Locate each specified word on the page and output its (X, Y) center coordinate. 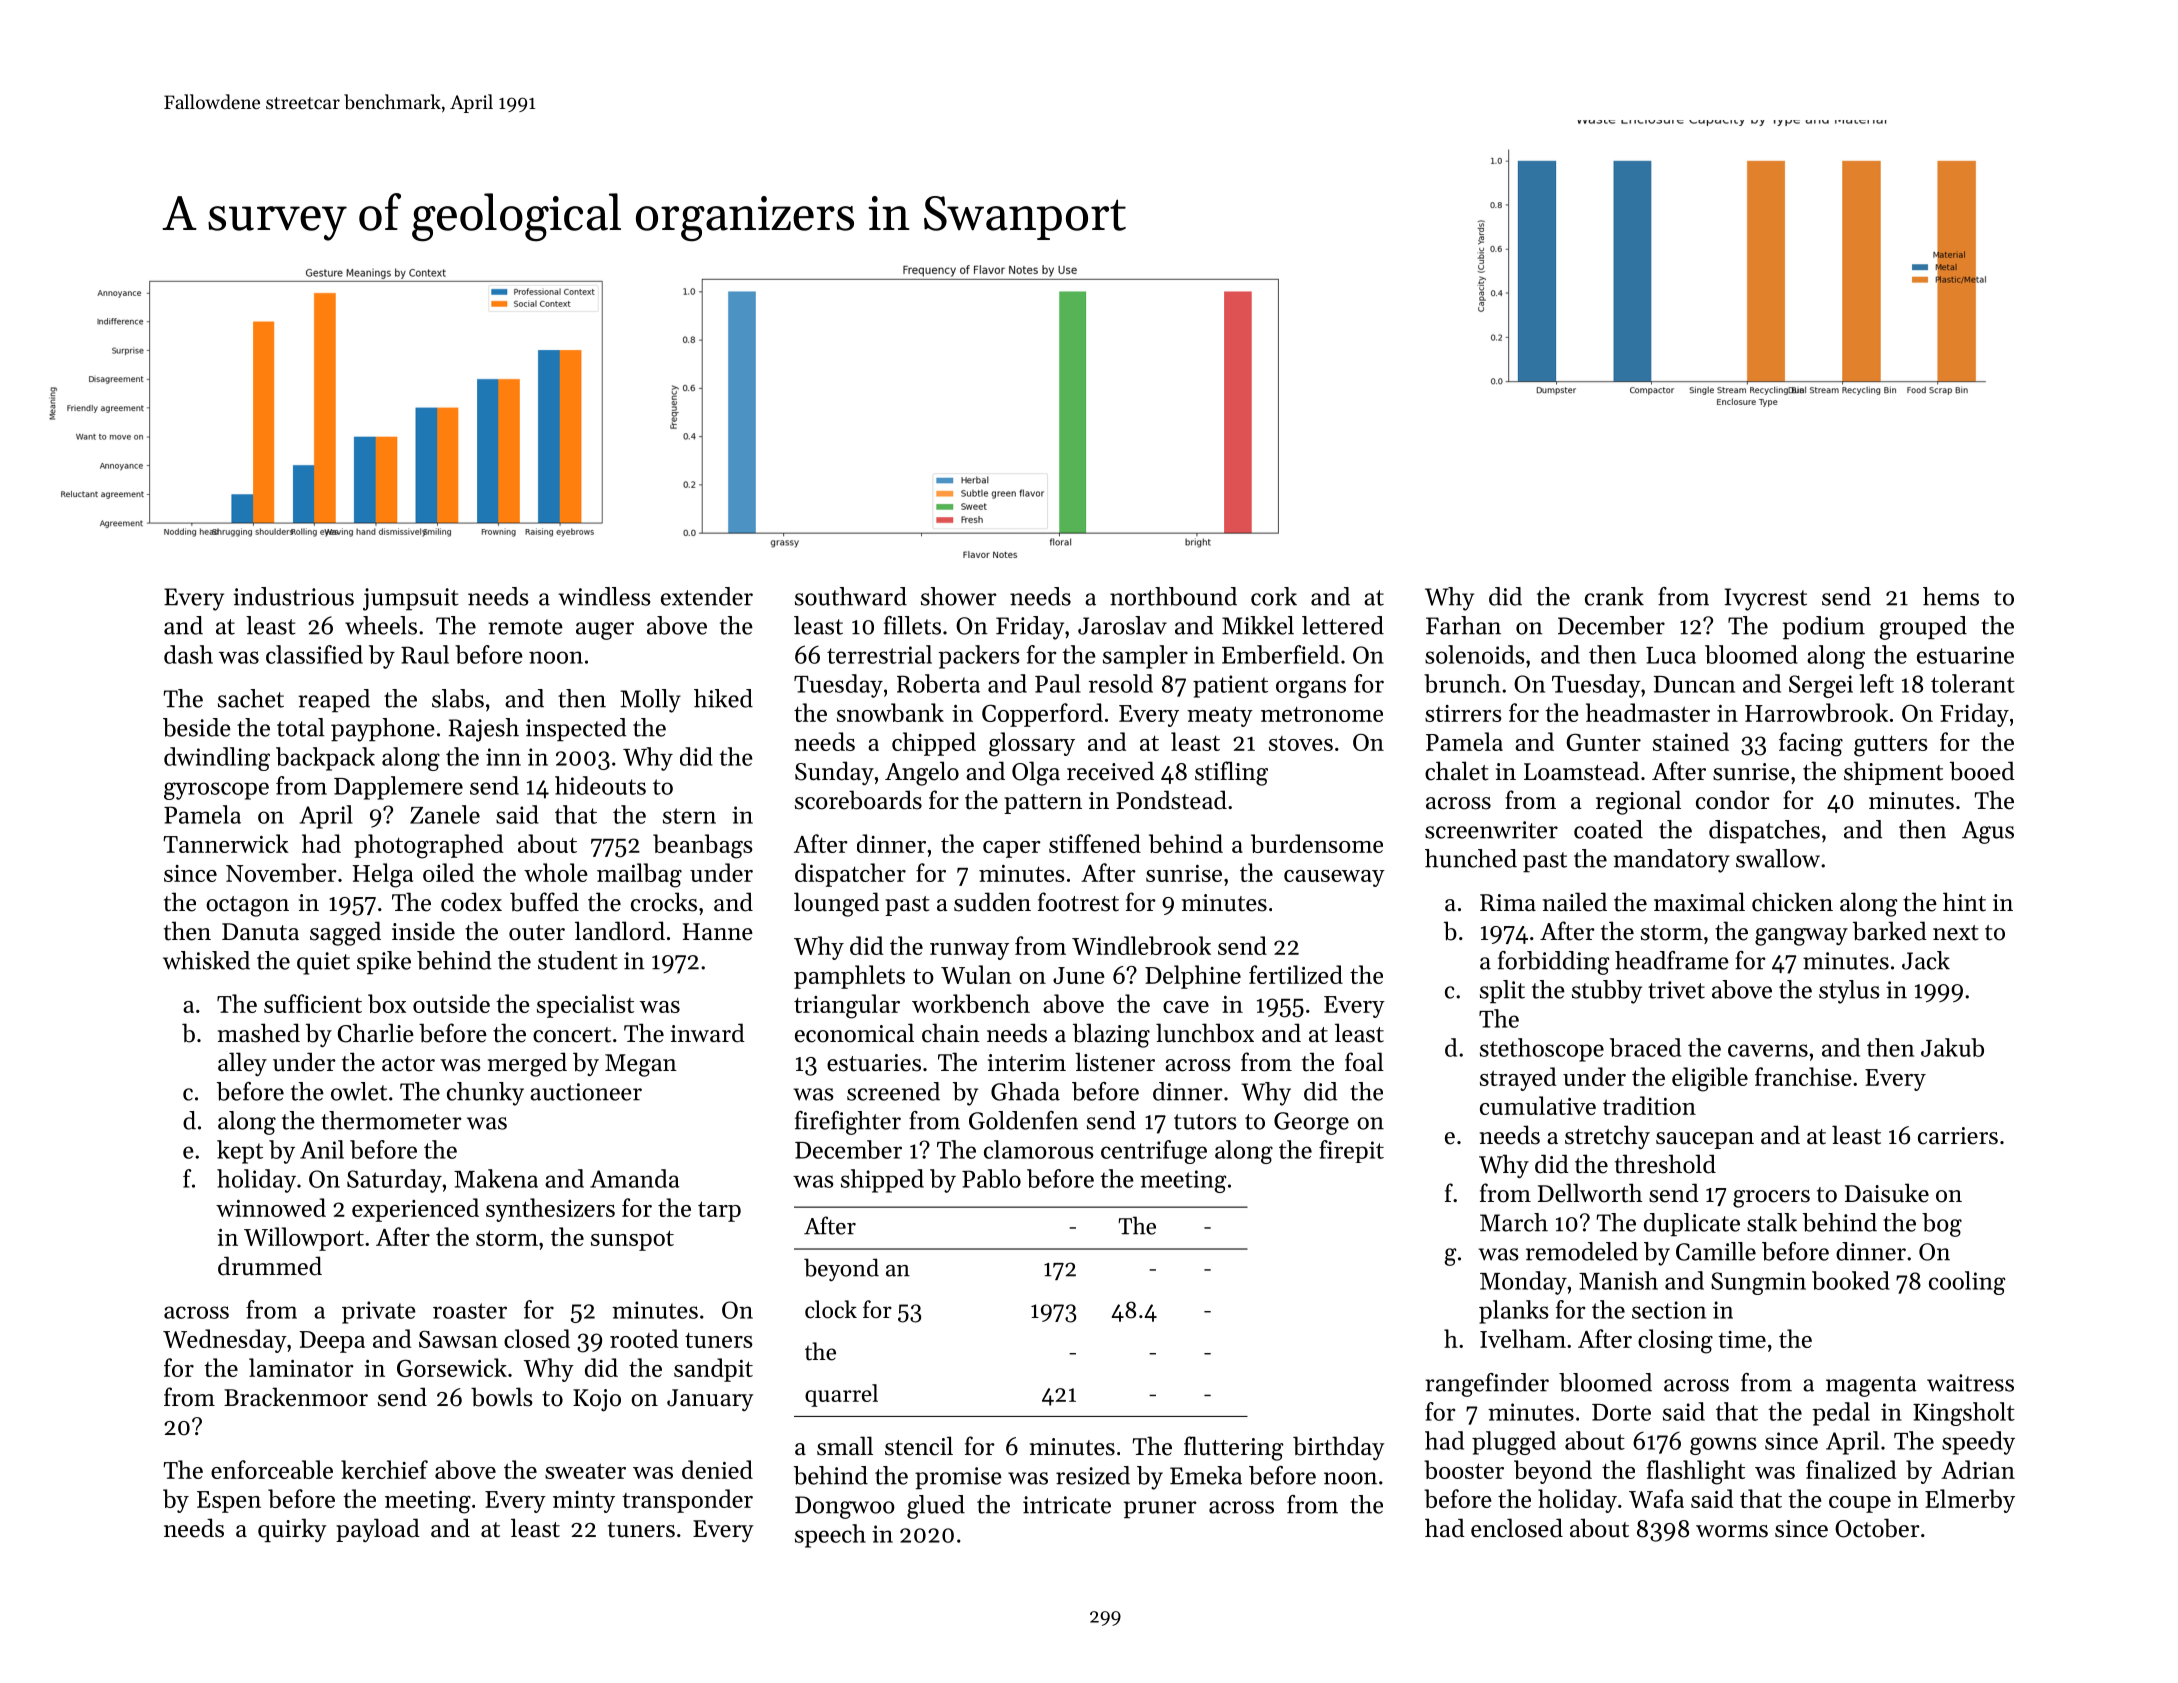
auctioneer (586, 1092)
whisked (206, 960)
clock (831, 1309)
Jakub (1952, 1047)
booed (1982, 771)
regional (1638, 802)
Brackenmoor (296, 1397)
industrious (293, 596)
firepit (1351, 1151)
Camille (1716, 1251)
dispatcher (850, 875)
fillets (912, 625)
